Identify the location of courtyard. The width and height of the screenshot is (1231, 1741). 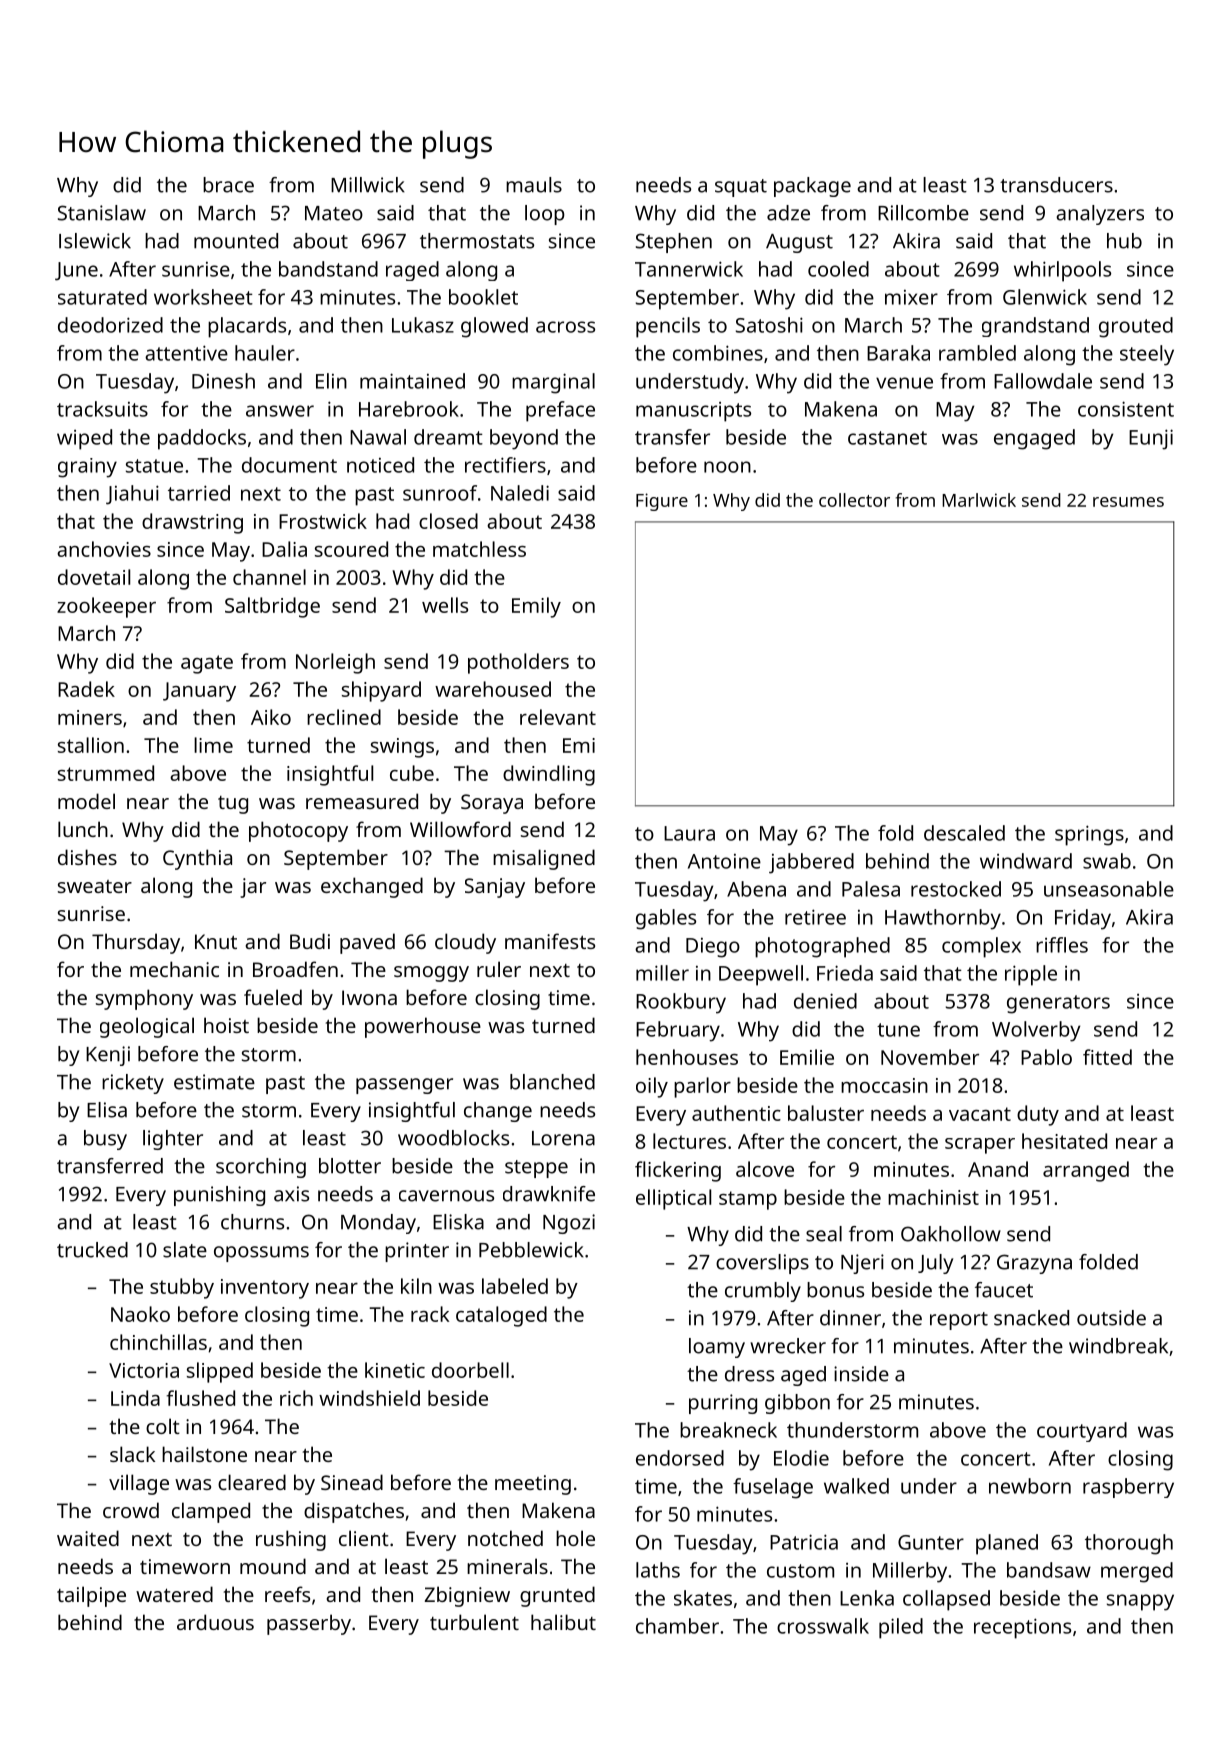
(1082, 1432).
